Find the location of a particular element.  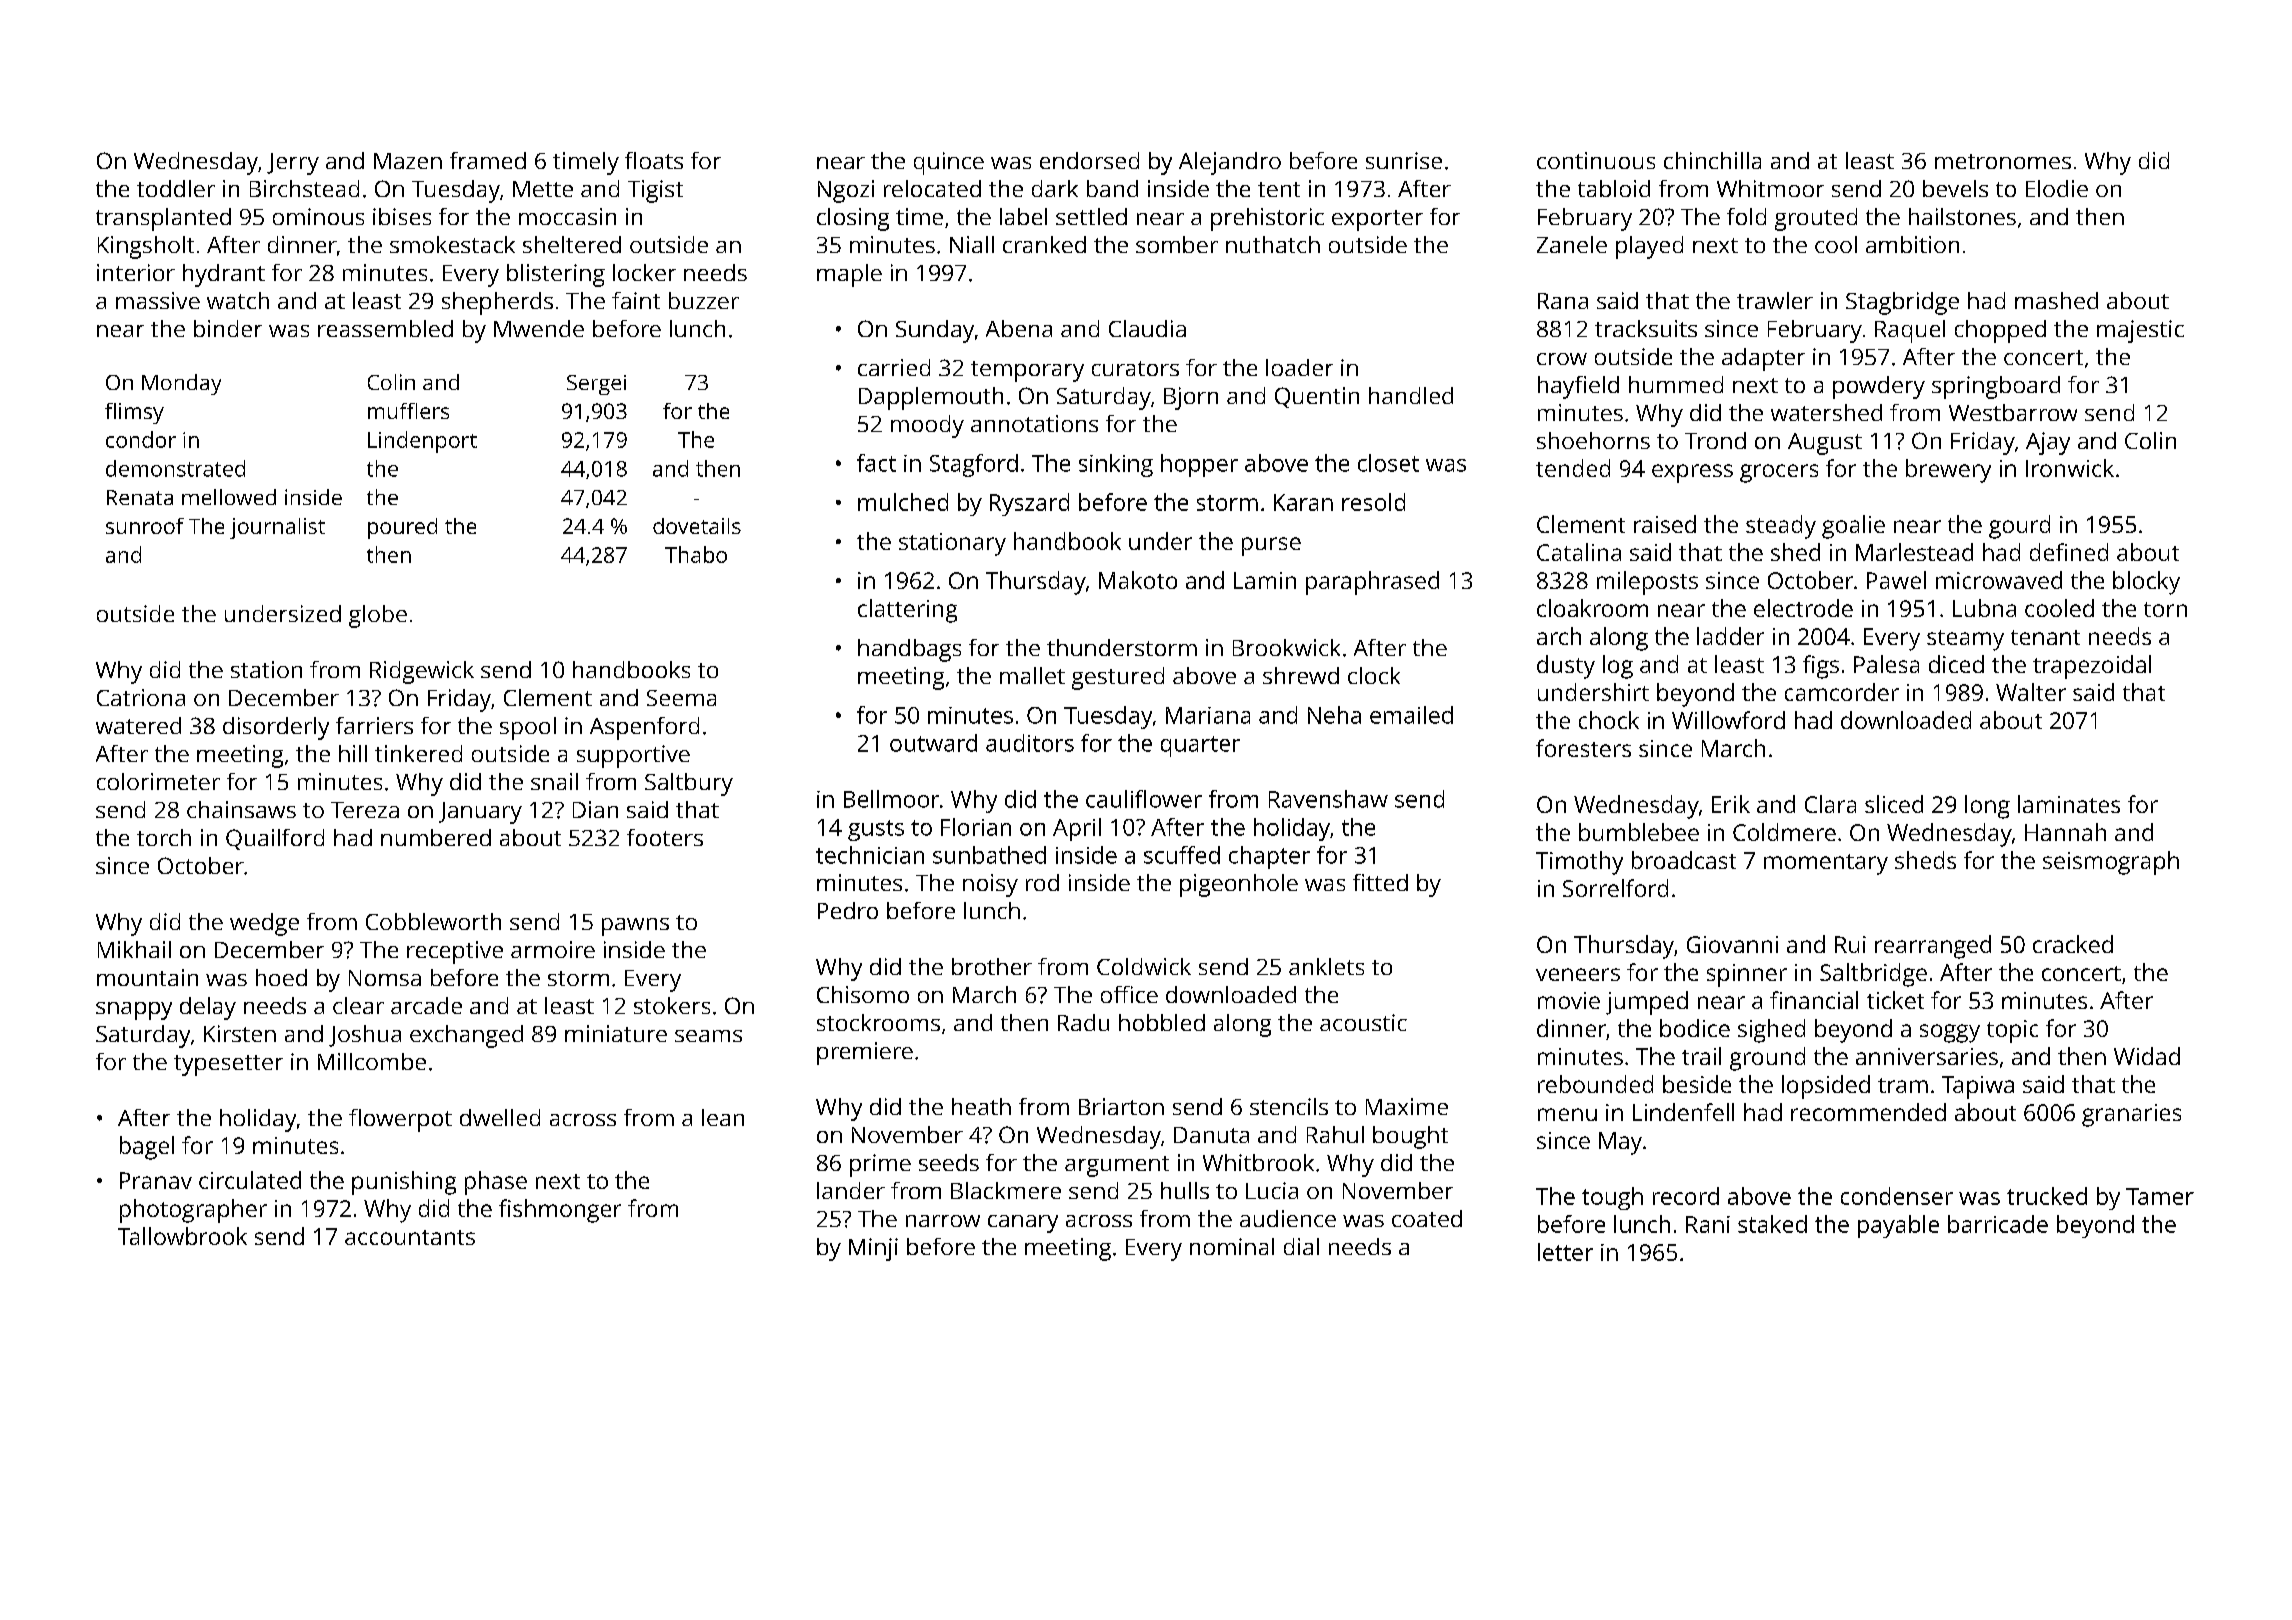

Tamer is located at coordinates (2160, 1196).
